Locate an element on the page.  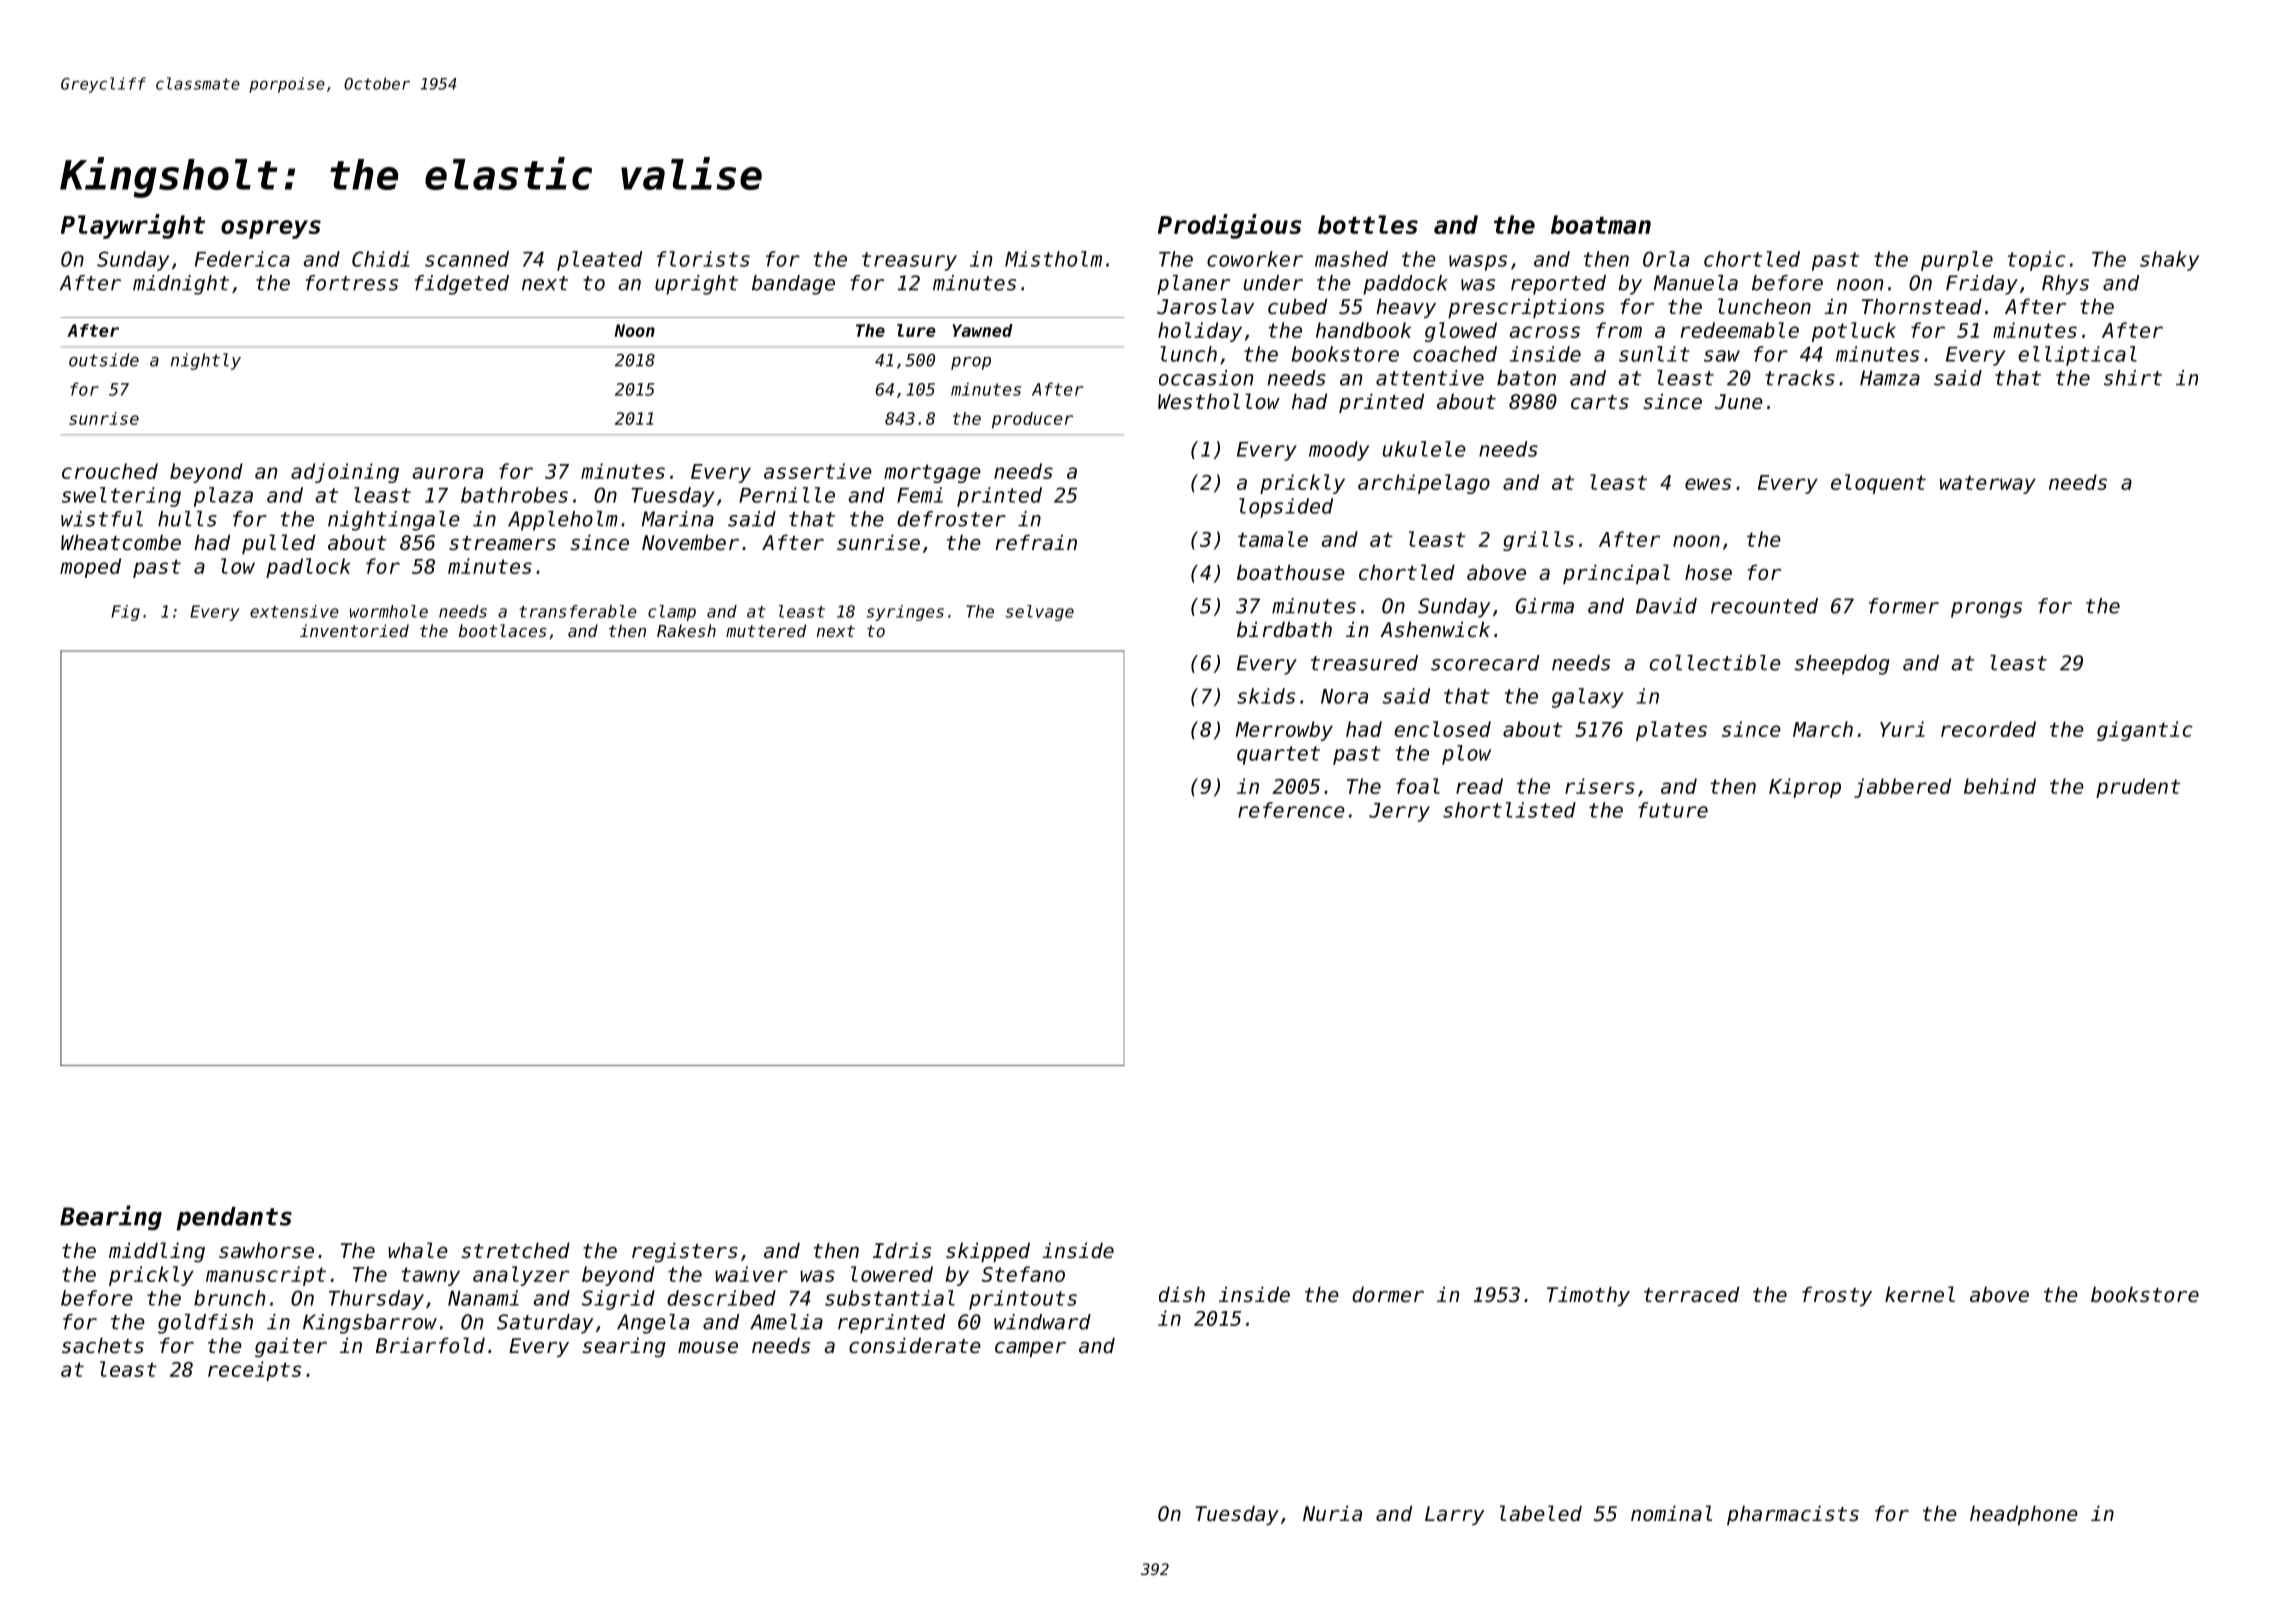
reference is located at coordinates (1291, 810).
